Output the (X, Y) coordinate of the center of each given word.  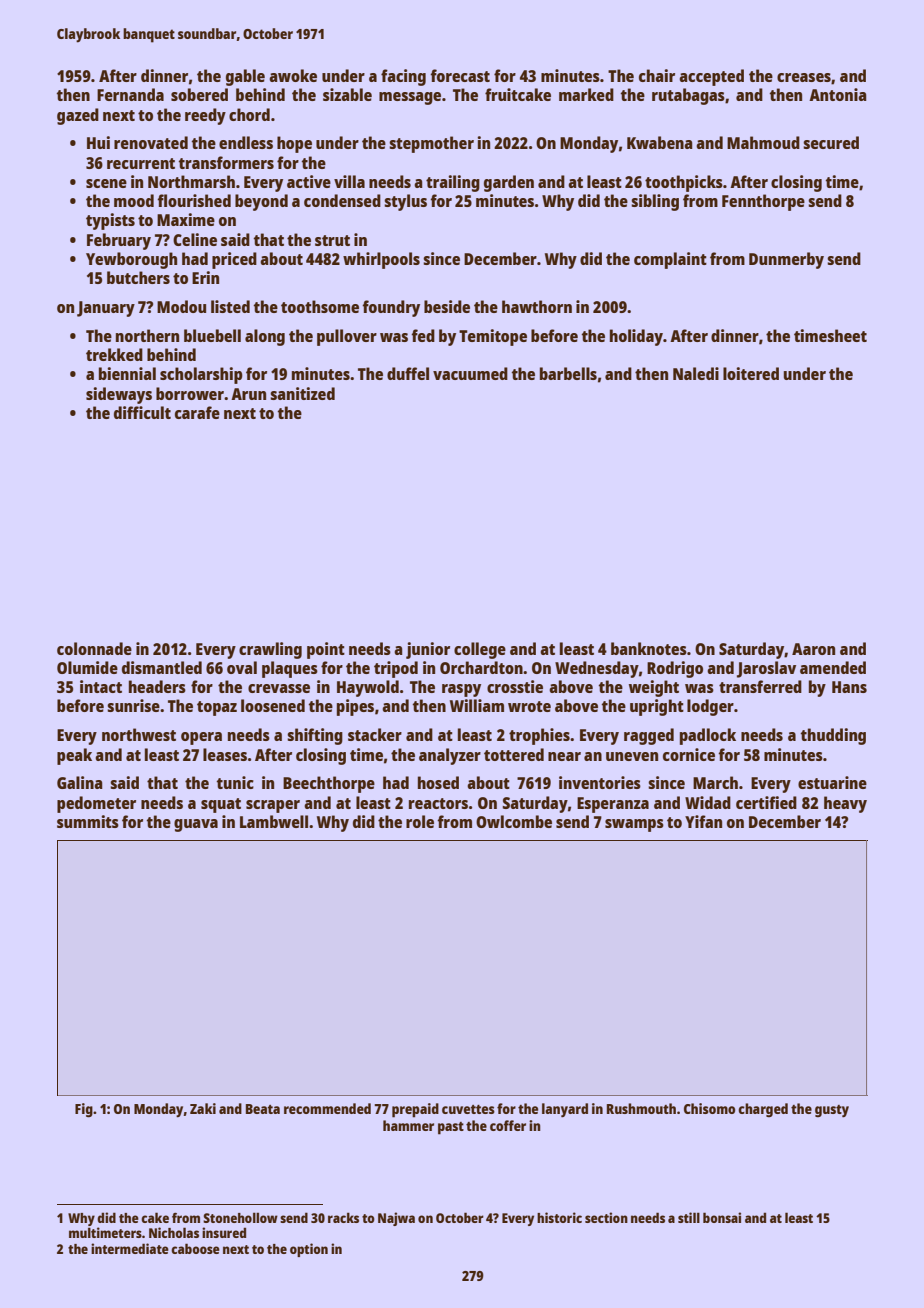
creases (804, 77)
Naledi (696, 373)
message (410, 98)
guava (196, 825)
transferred (760, 686)
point (326, 650)
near (564, 756)
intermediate (130, 1248)
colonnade (94, 648)
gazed (78, 116)
